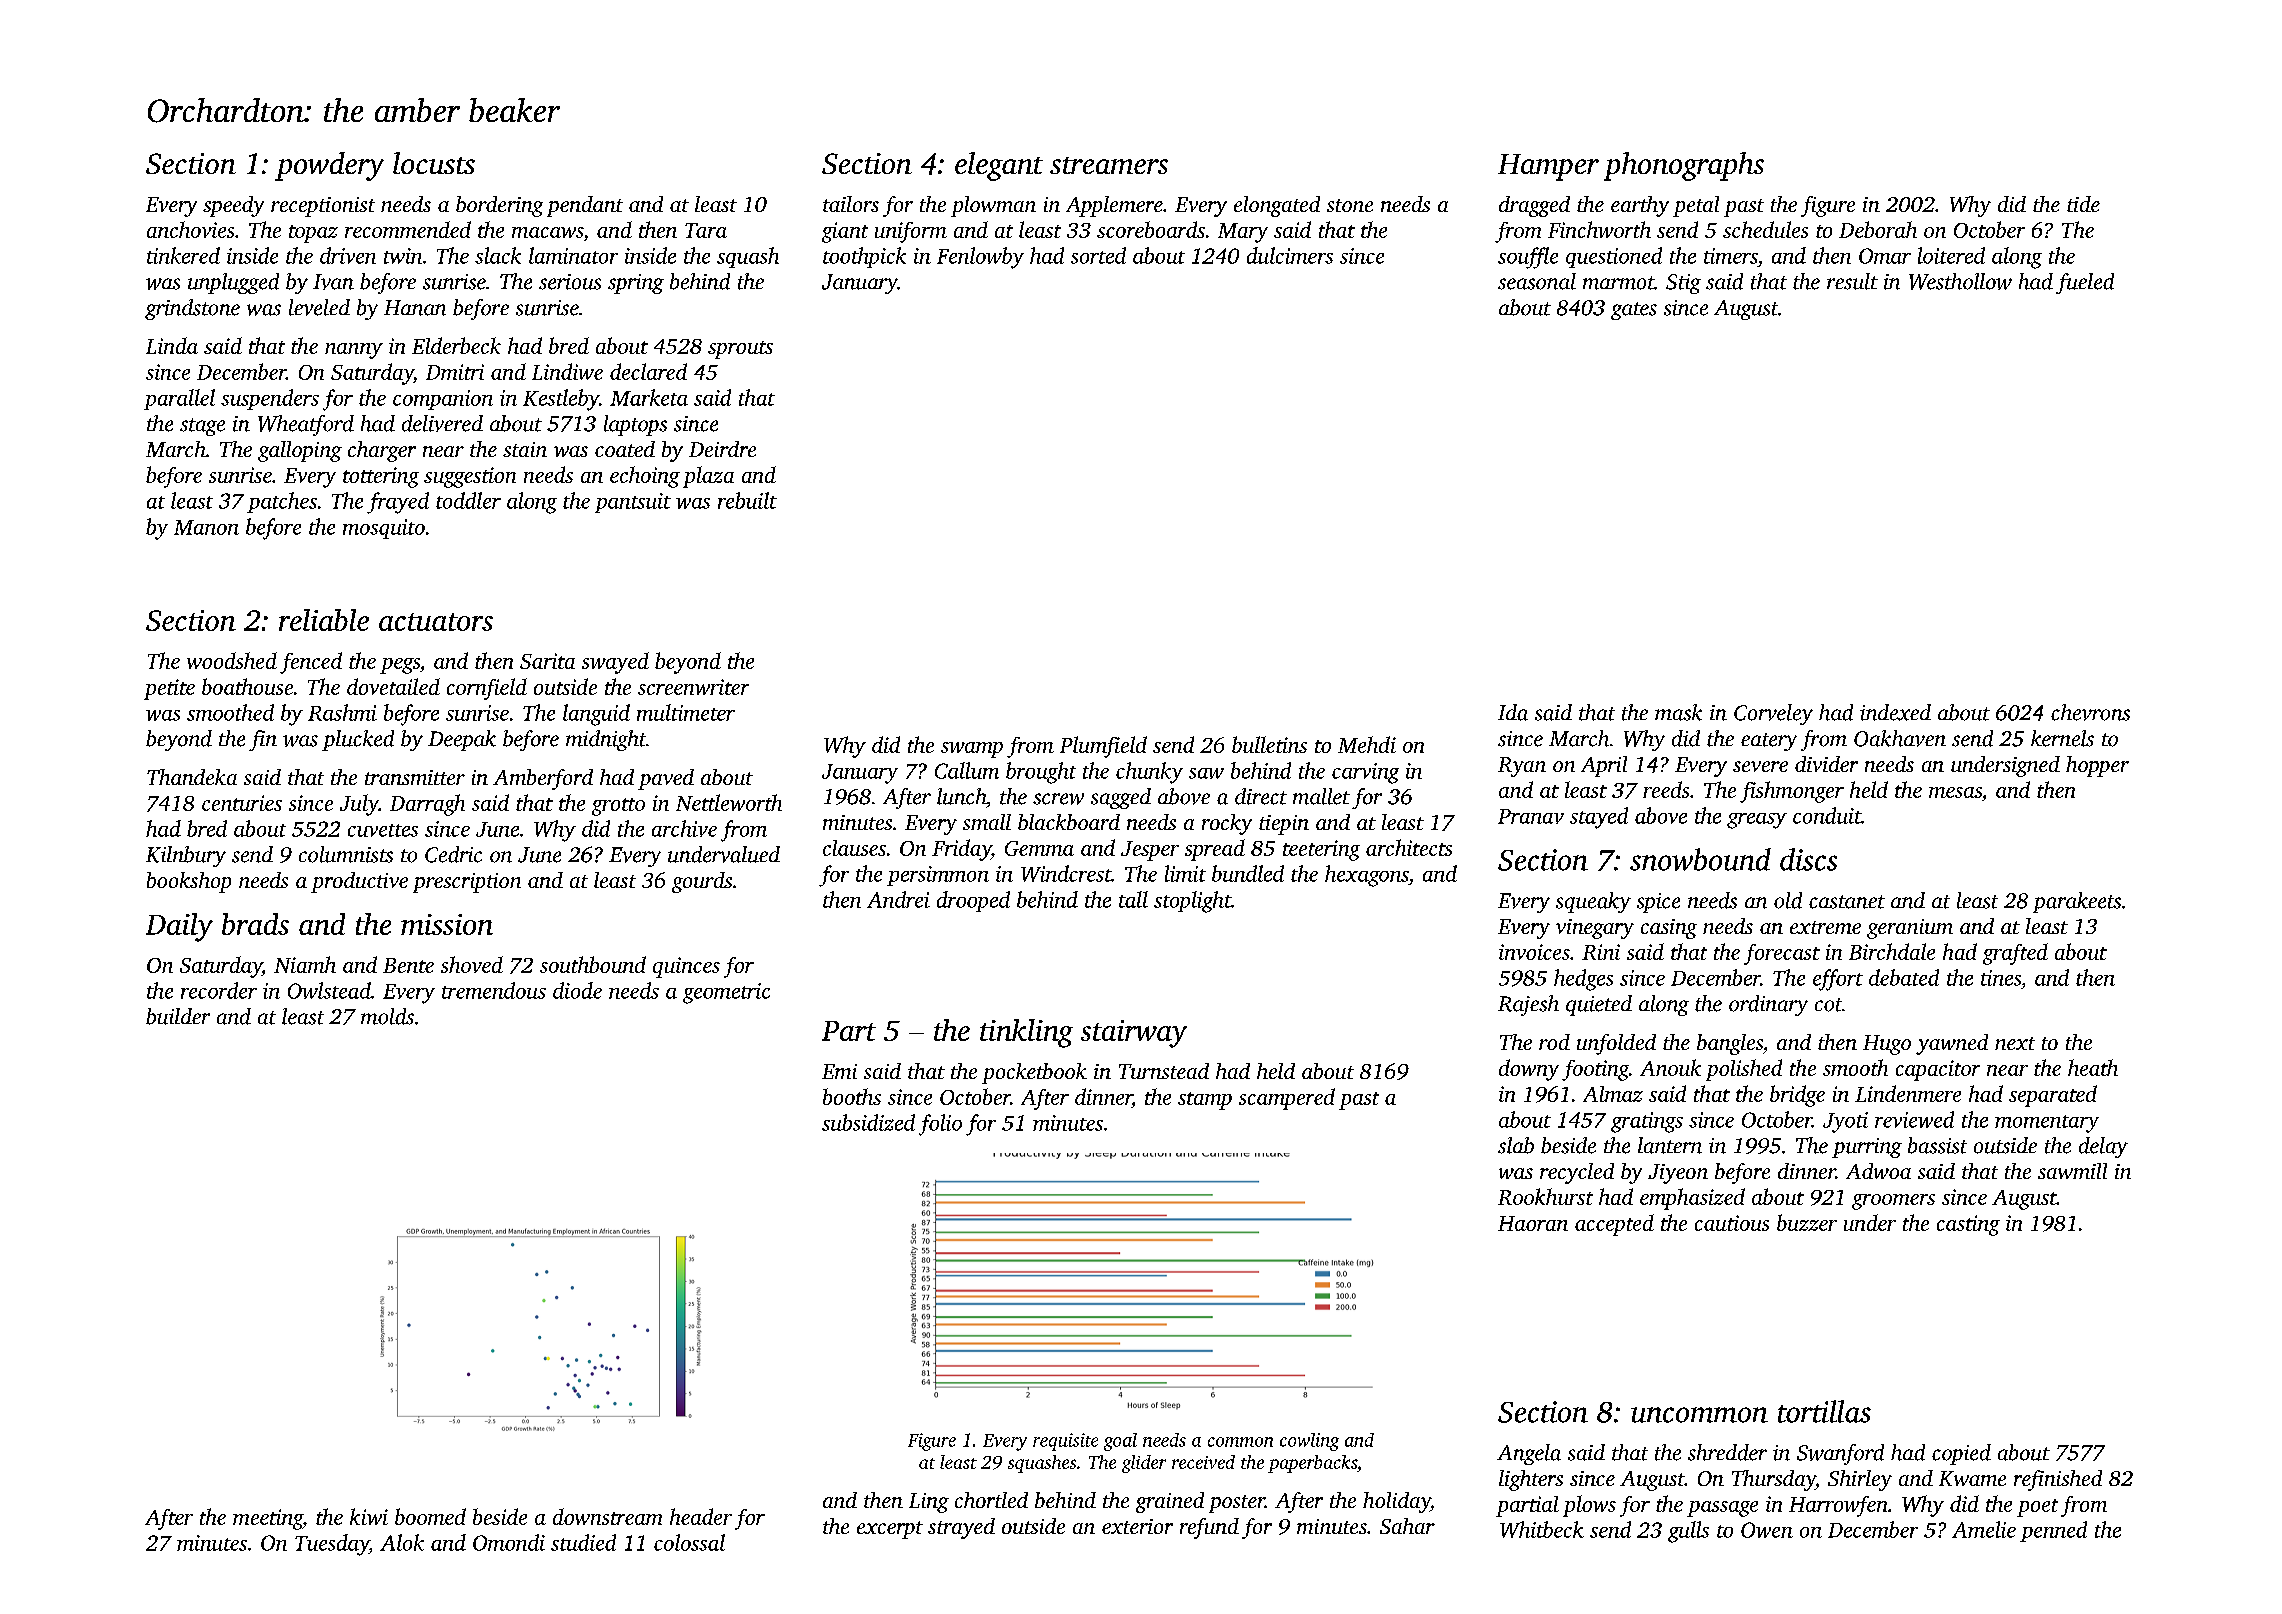 This screenshot has height=1614, width=2282. What do you see at coordinates (369, 1516) in the screenshot?
I see `kiwi` at bounding box center [369, 1516].
